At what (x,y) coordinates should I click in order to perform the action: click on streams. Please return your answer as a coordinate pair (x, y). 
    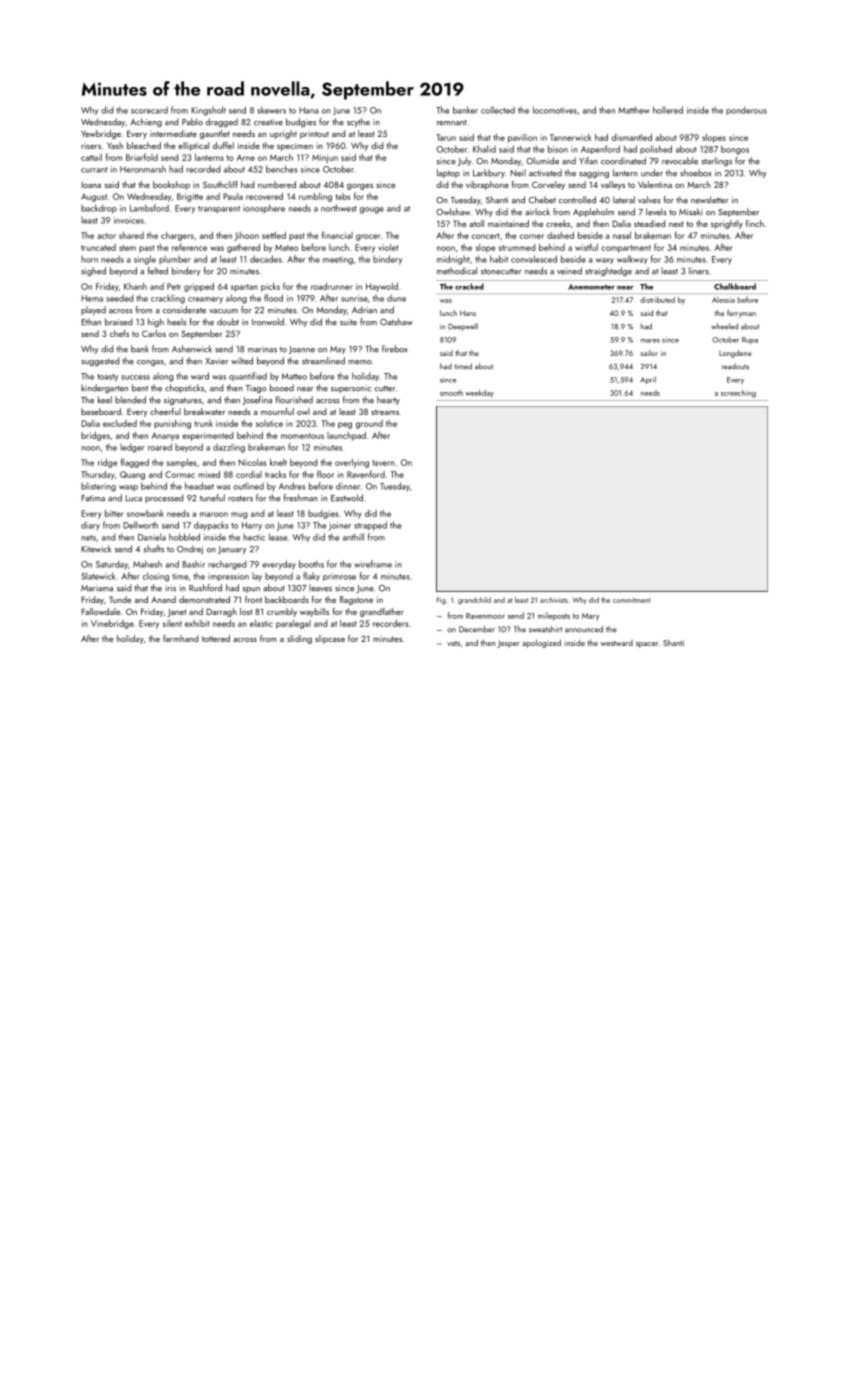
    Looking at the image, I should click on (385, 412).
